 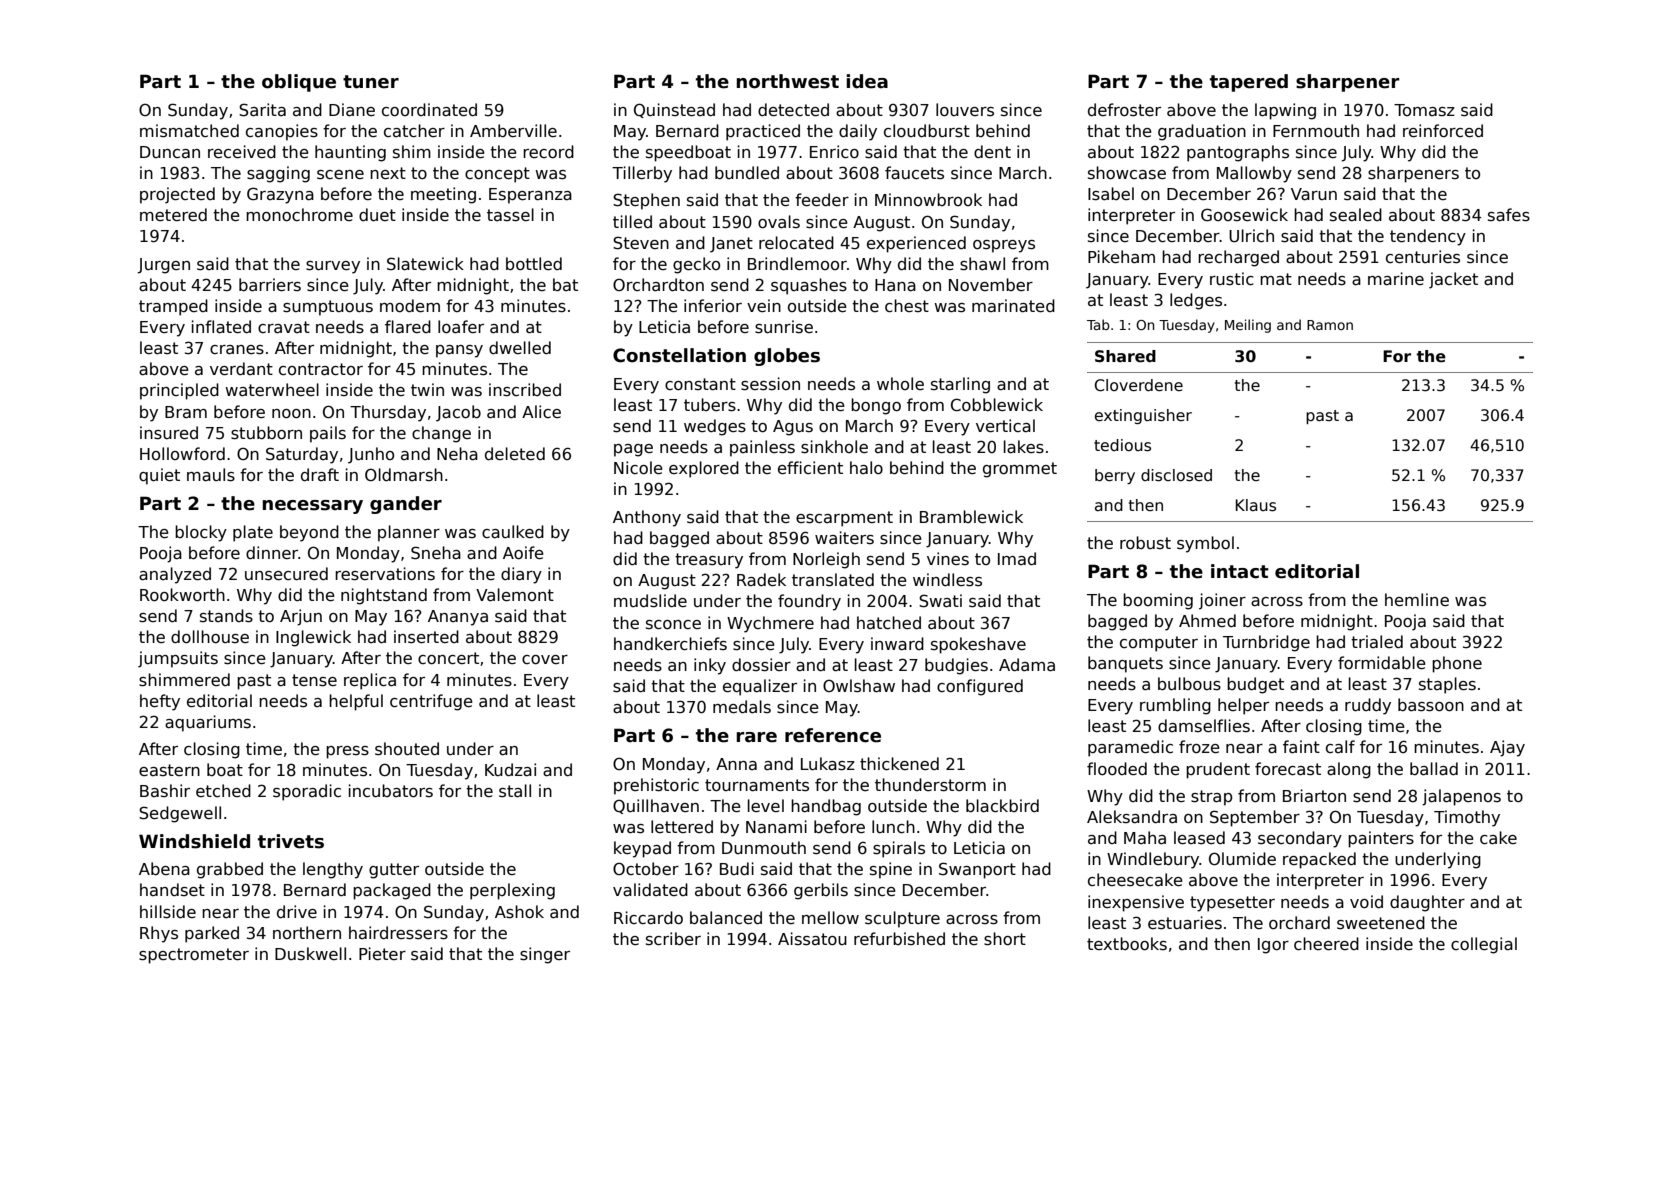 I want to click on spectrometer, so click(x=194, y=956).
